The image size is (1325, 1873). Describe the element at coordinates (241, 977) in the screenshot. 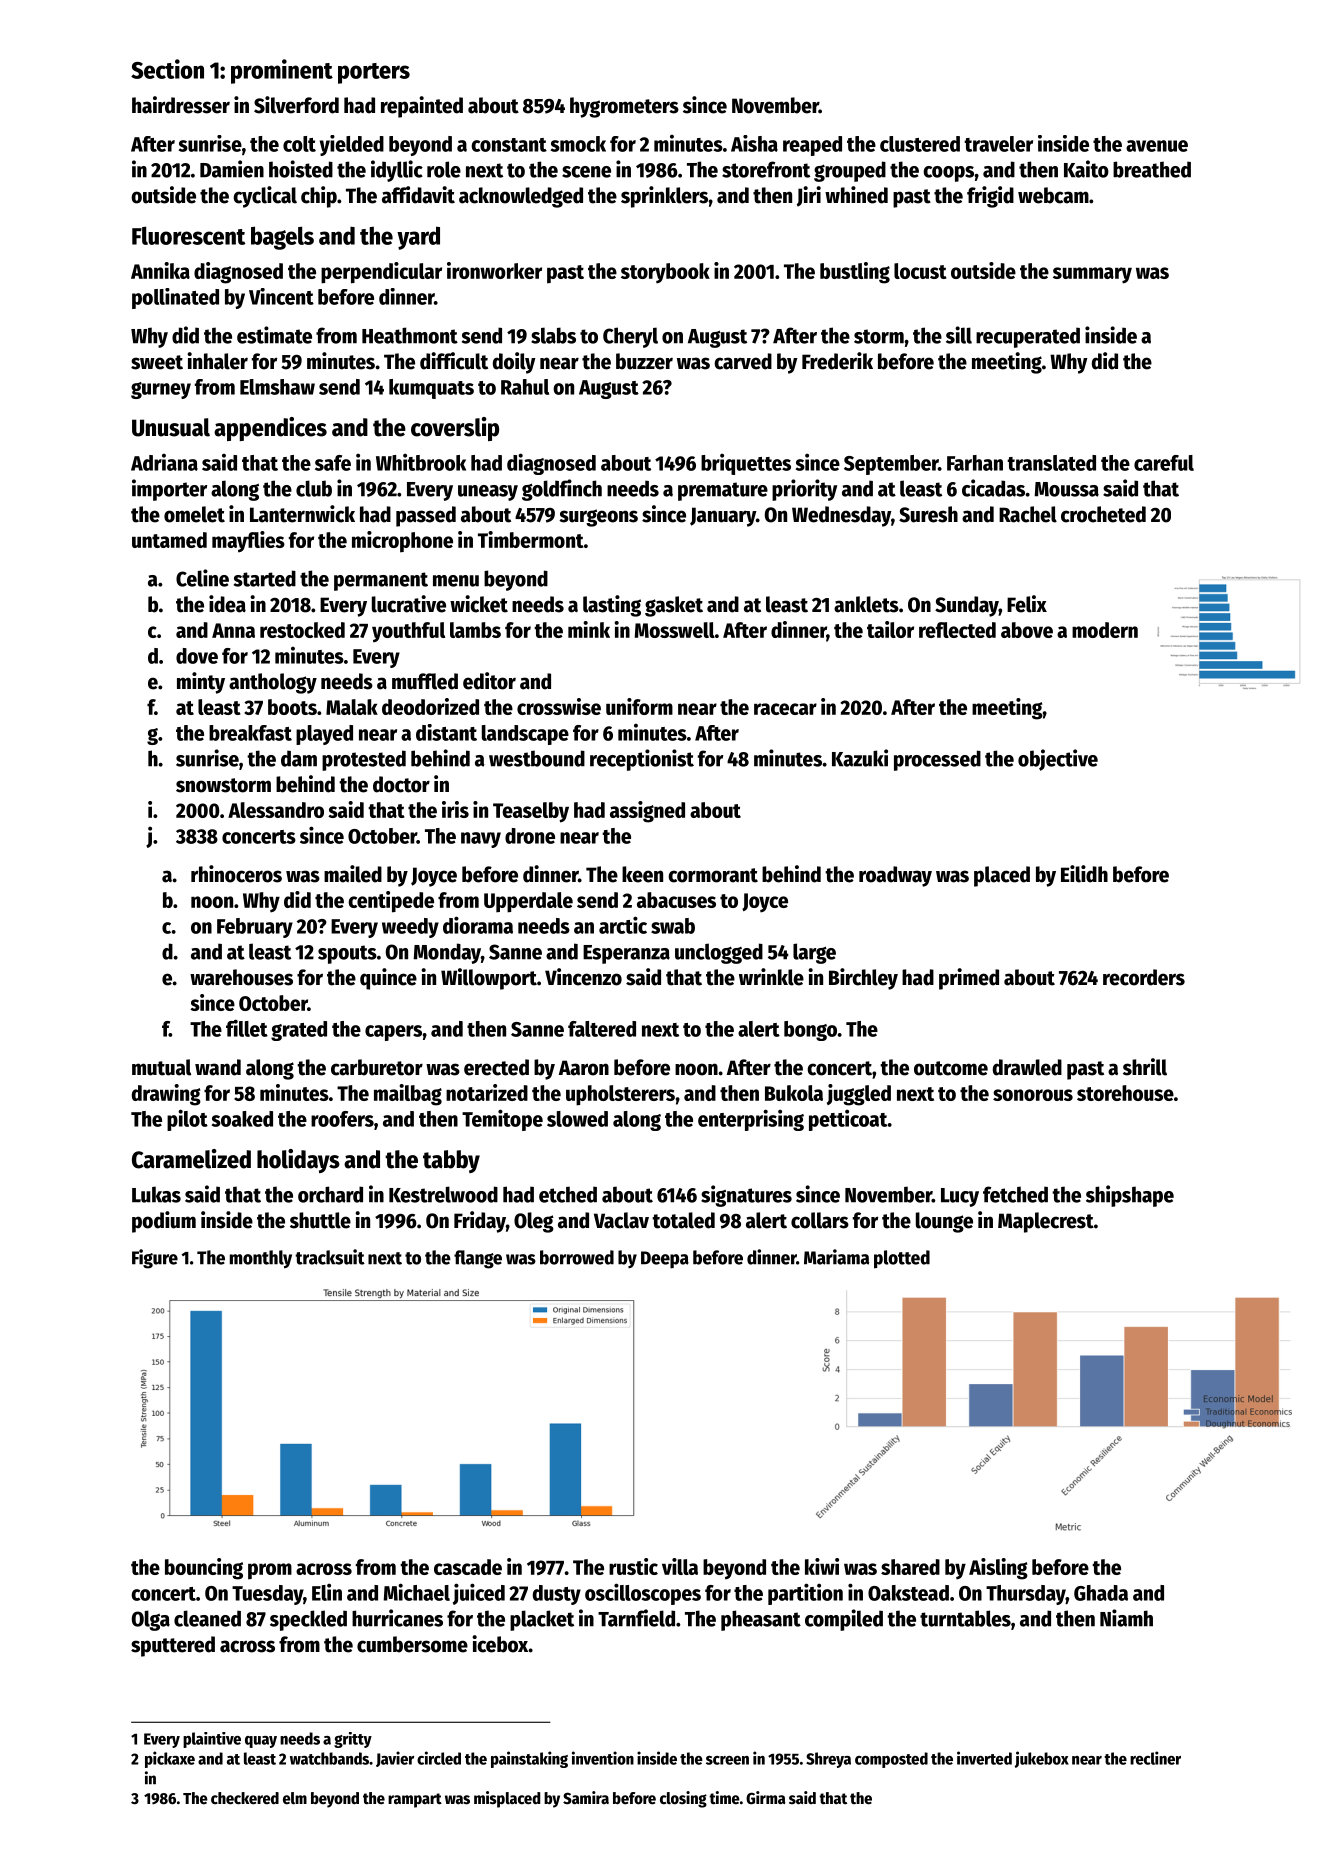

I see `warehouses` at that location.
